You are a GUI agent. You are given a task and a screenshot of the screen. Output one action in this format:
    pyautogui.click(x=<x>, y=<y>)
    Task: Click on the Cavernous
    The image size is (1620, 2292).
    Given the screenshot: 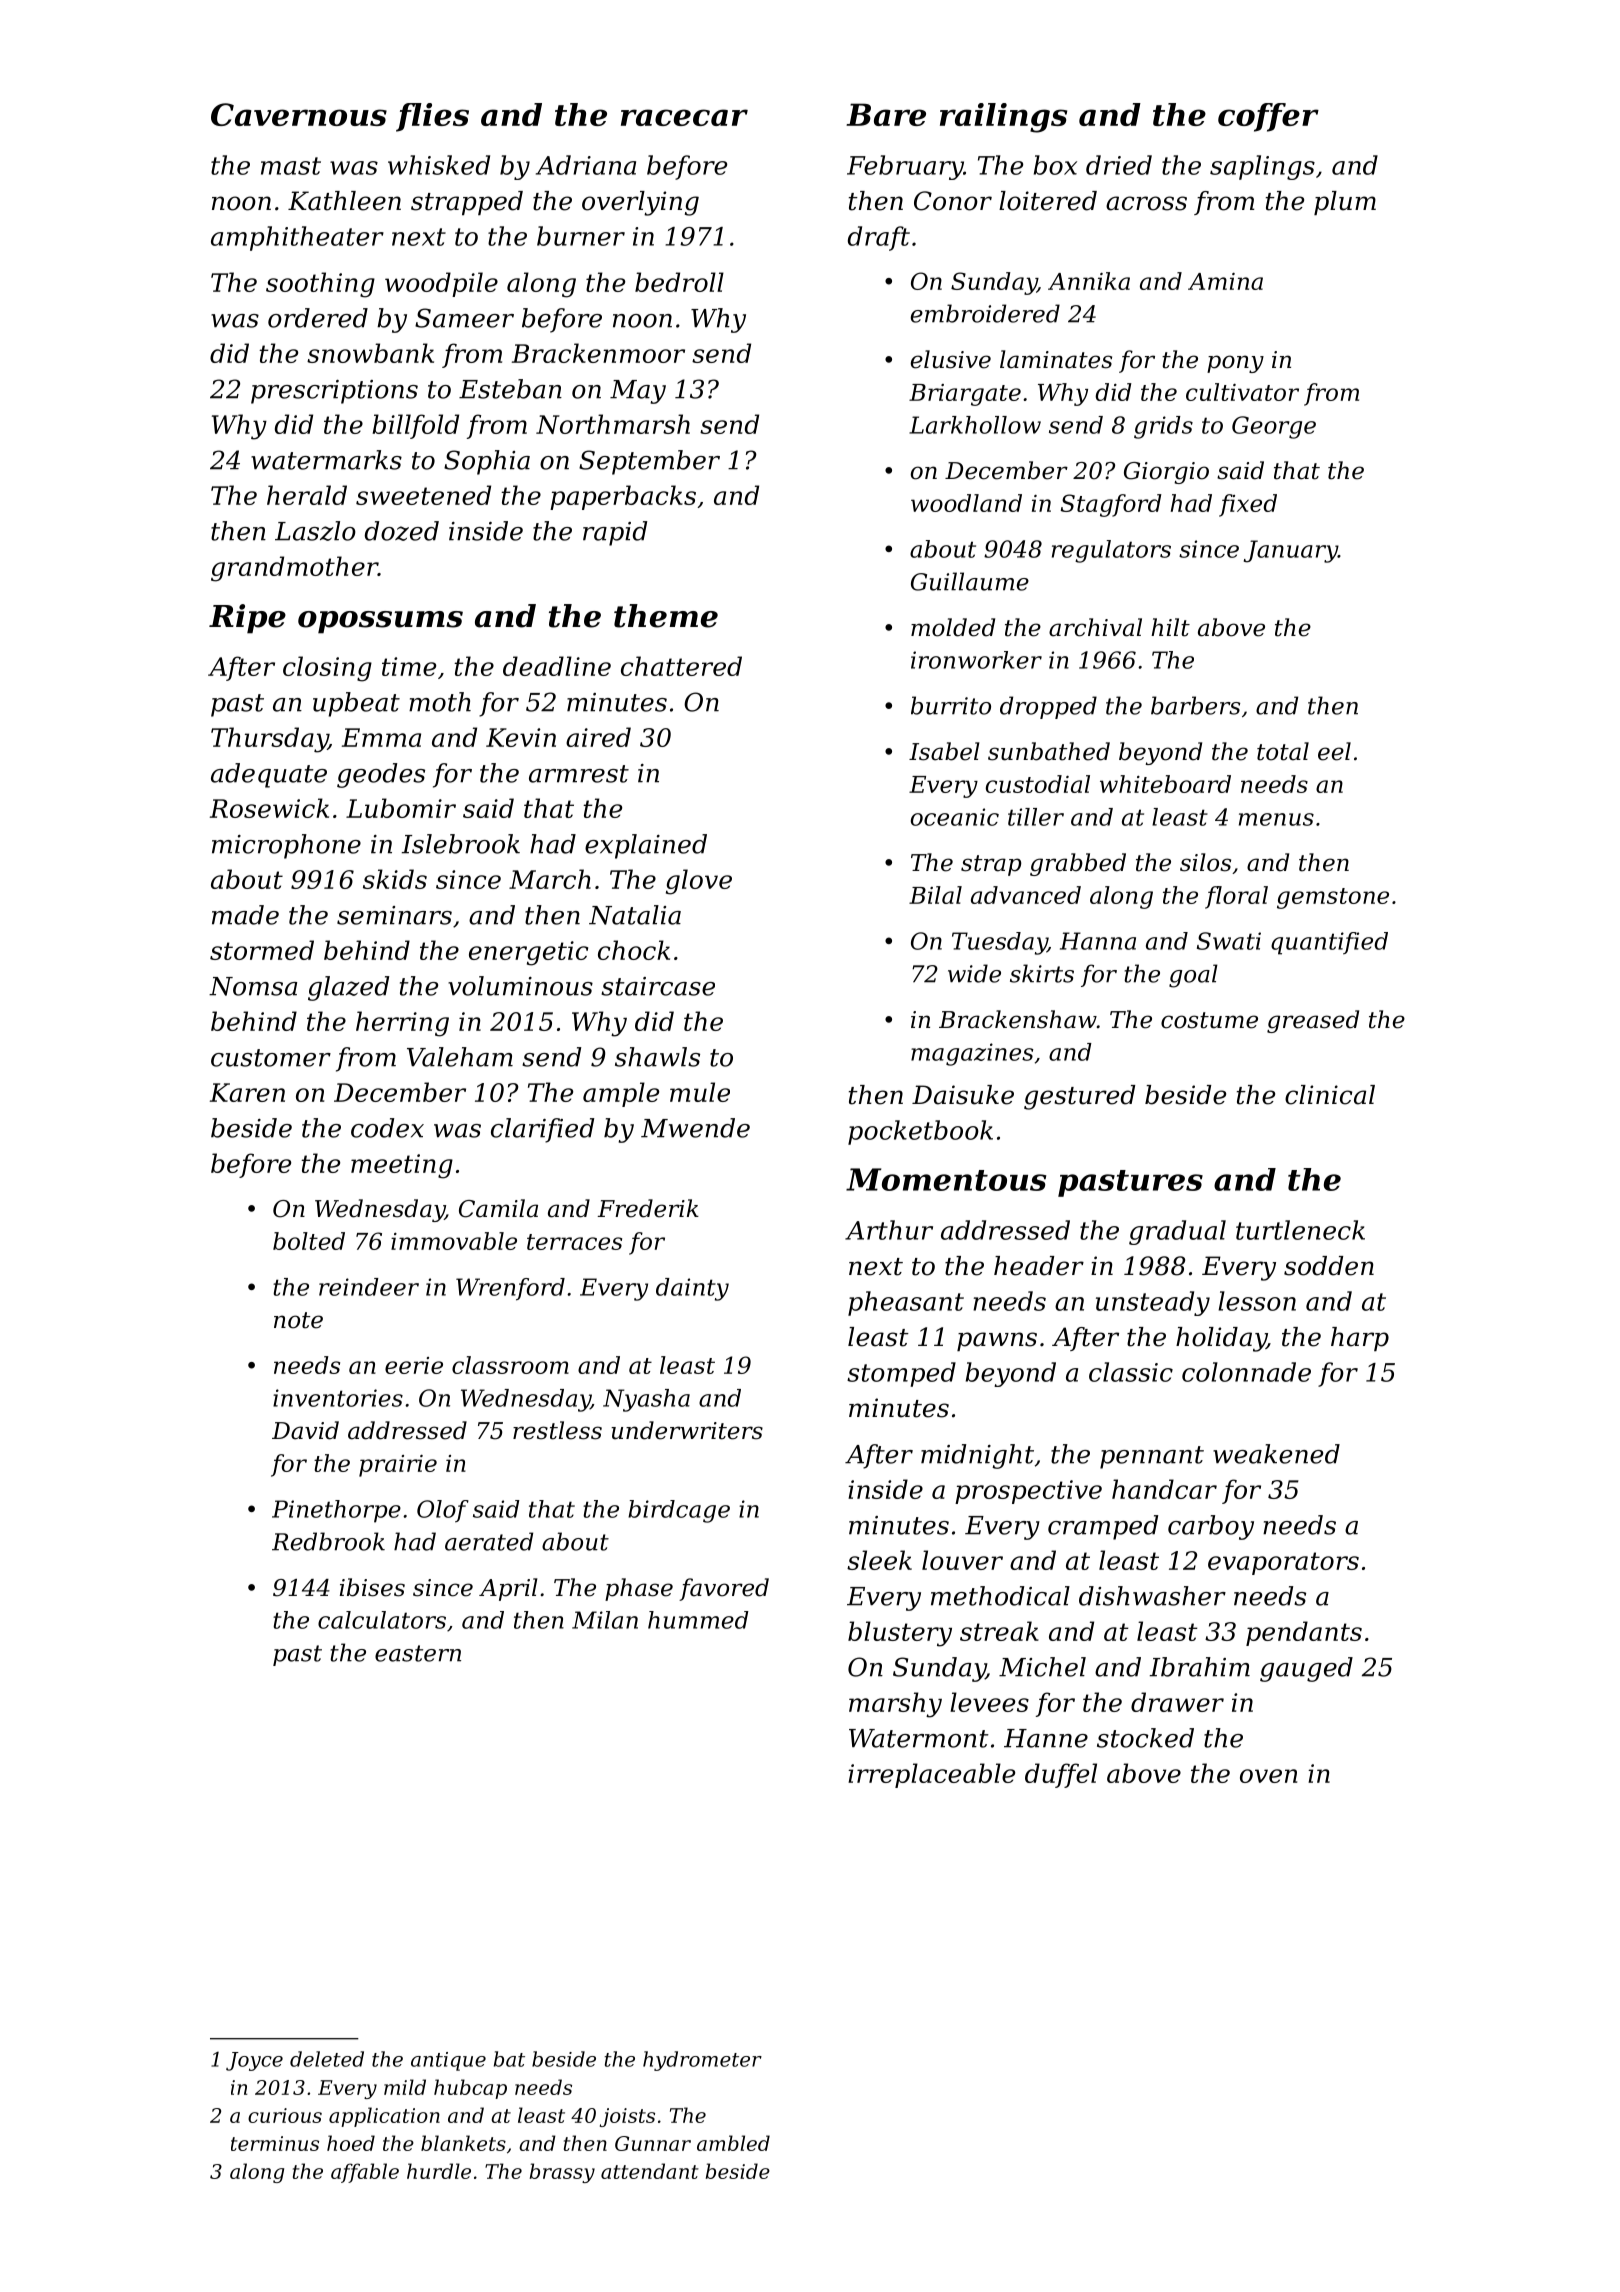 What is the action you would take?
    pyautogui.click(x=299, y=114)
